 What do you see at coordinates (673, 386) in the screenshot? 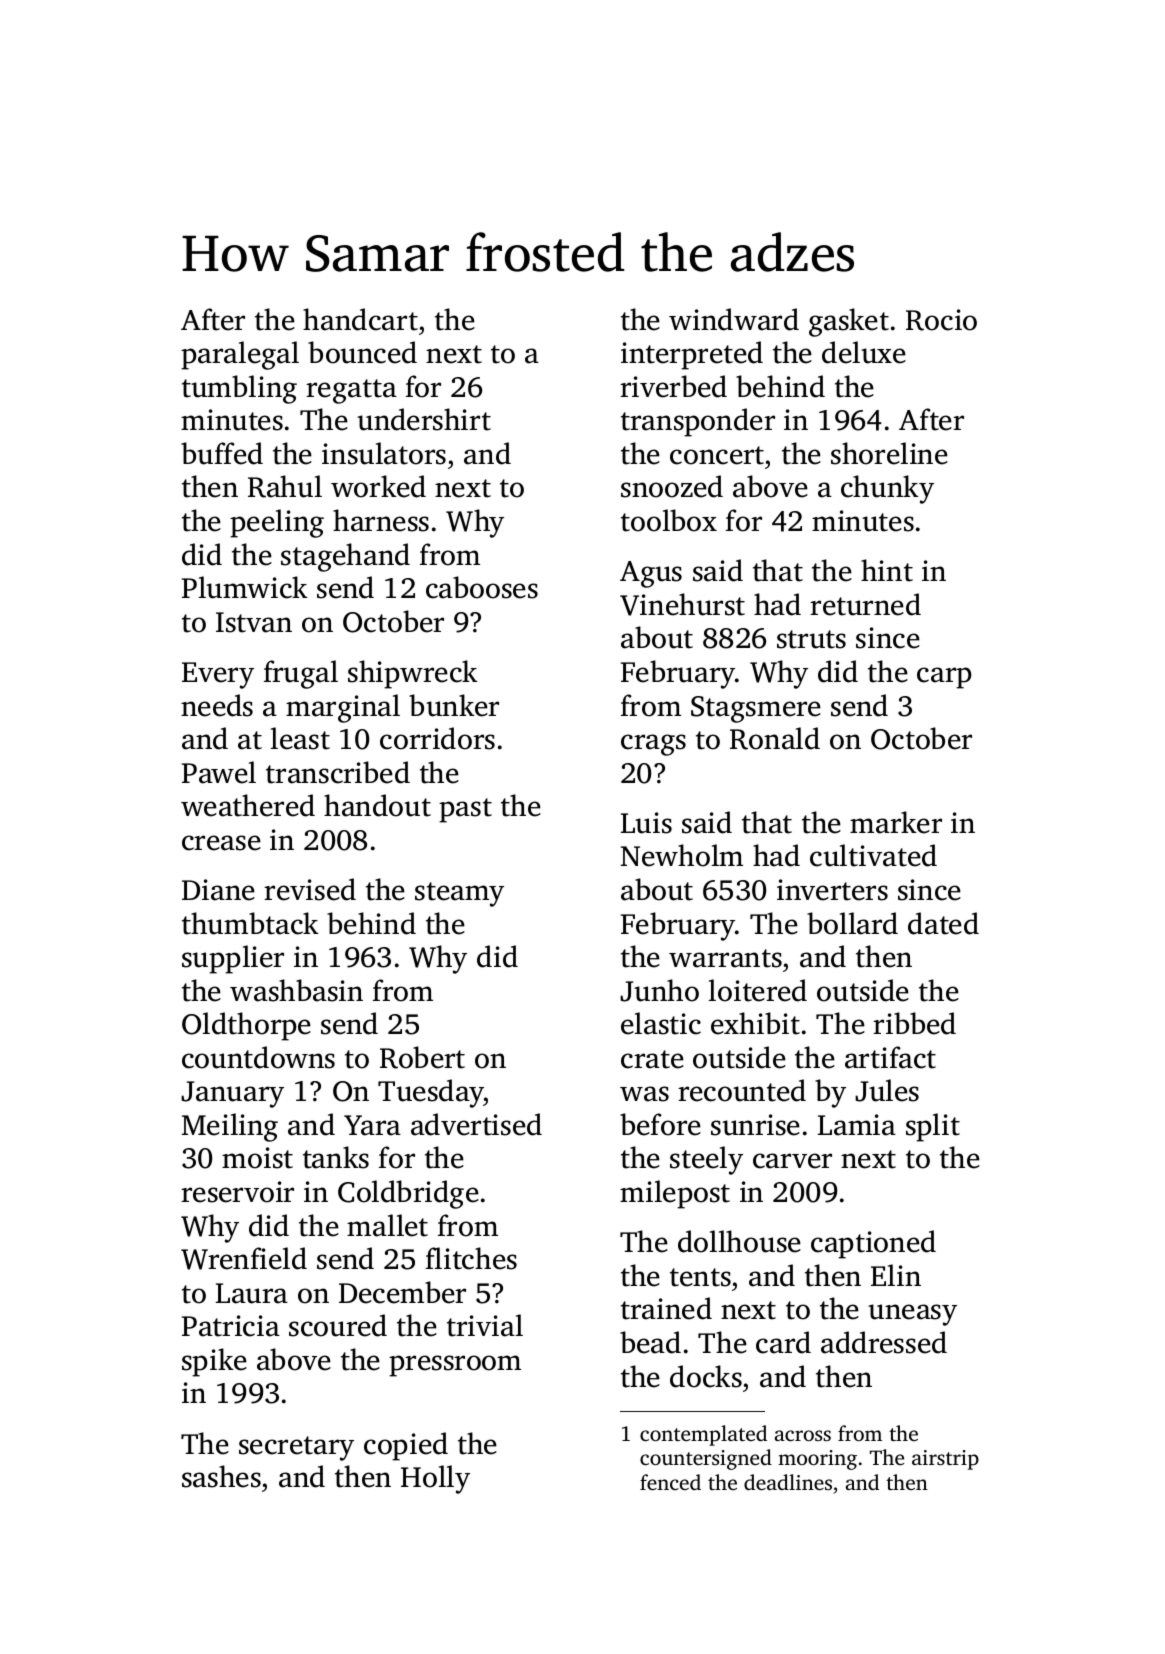
I see `riverbed` at bounding box center [673, 386].
